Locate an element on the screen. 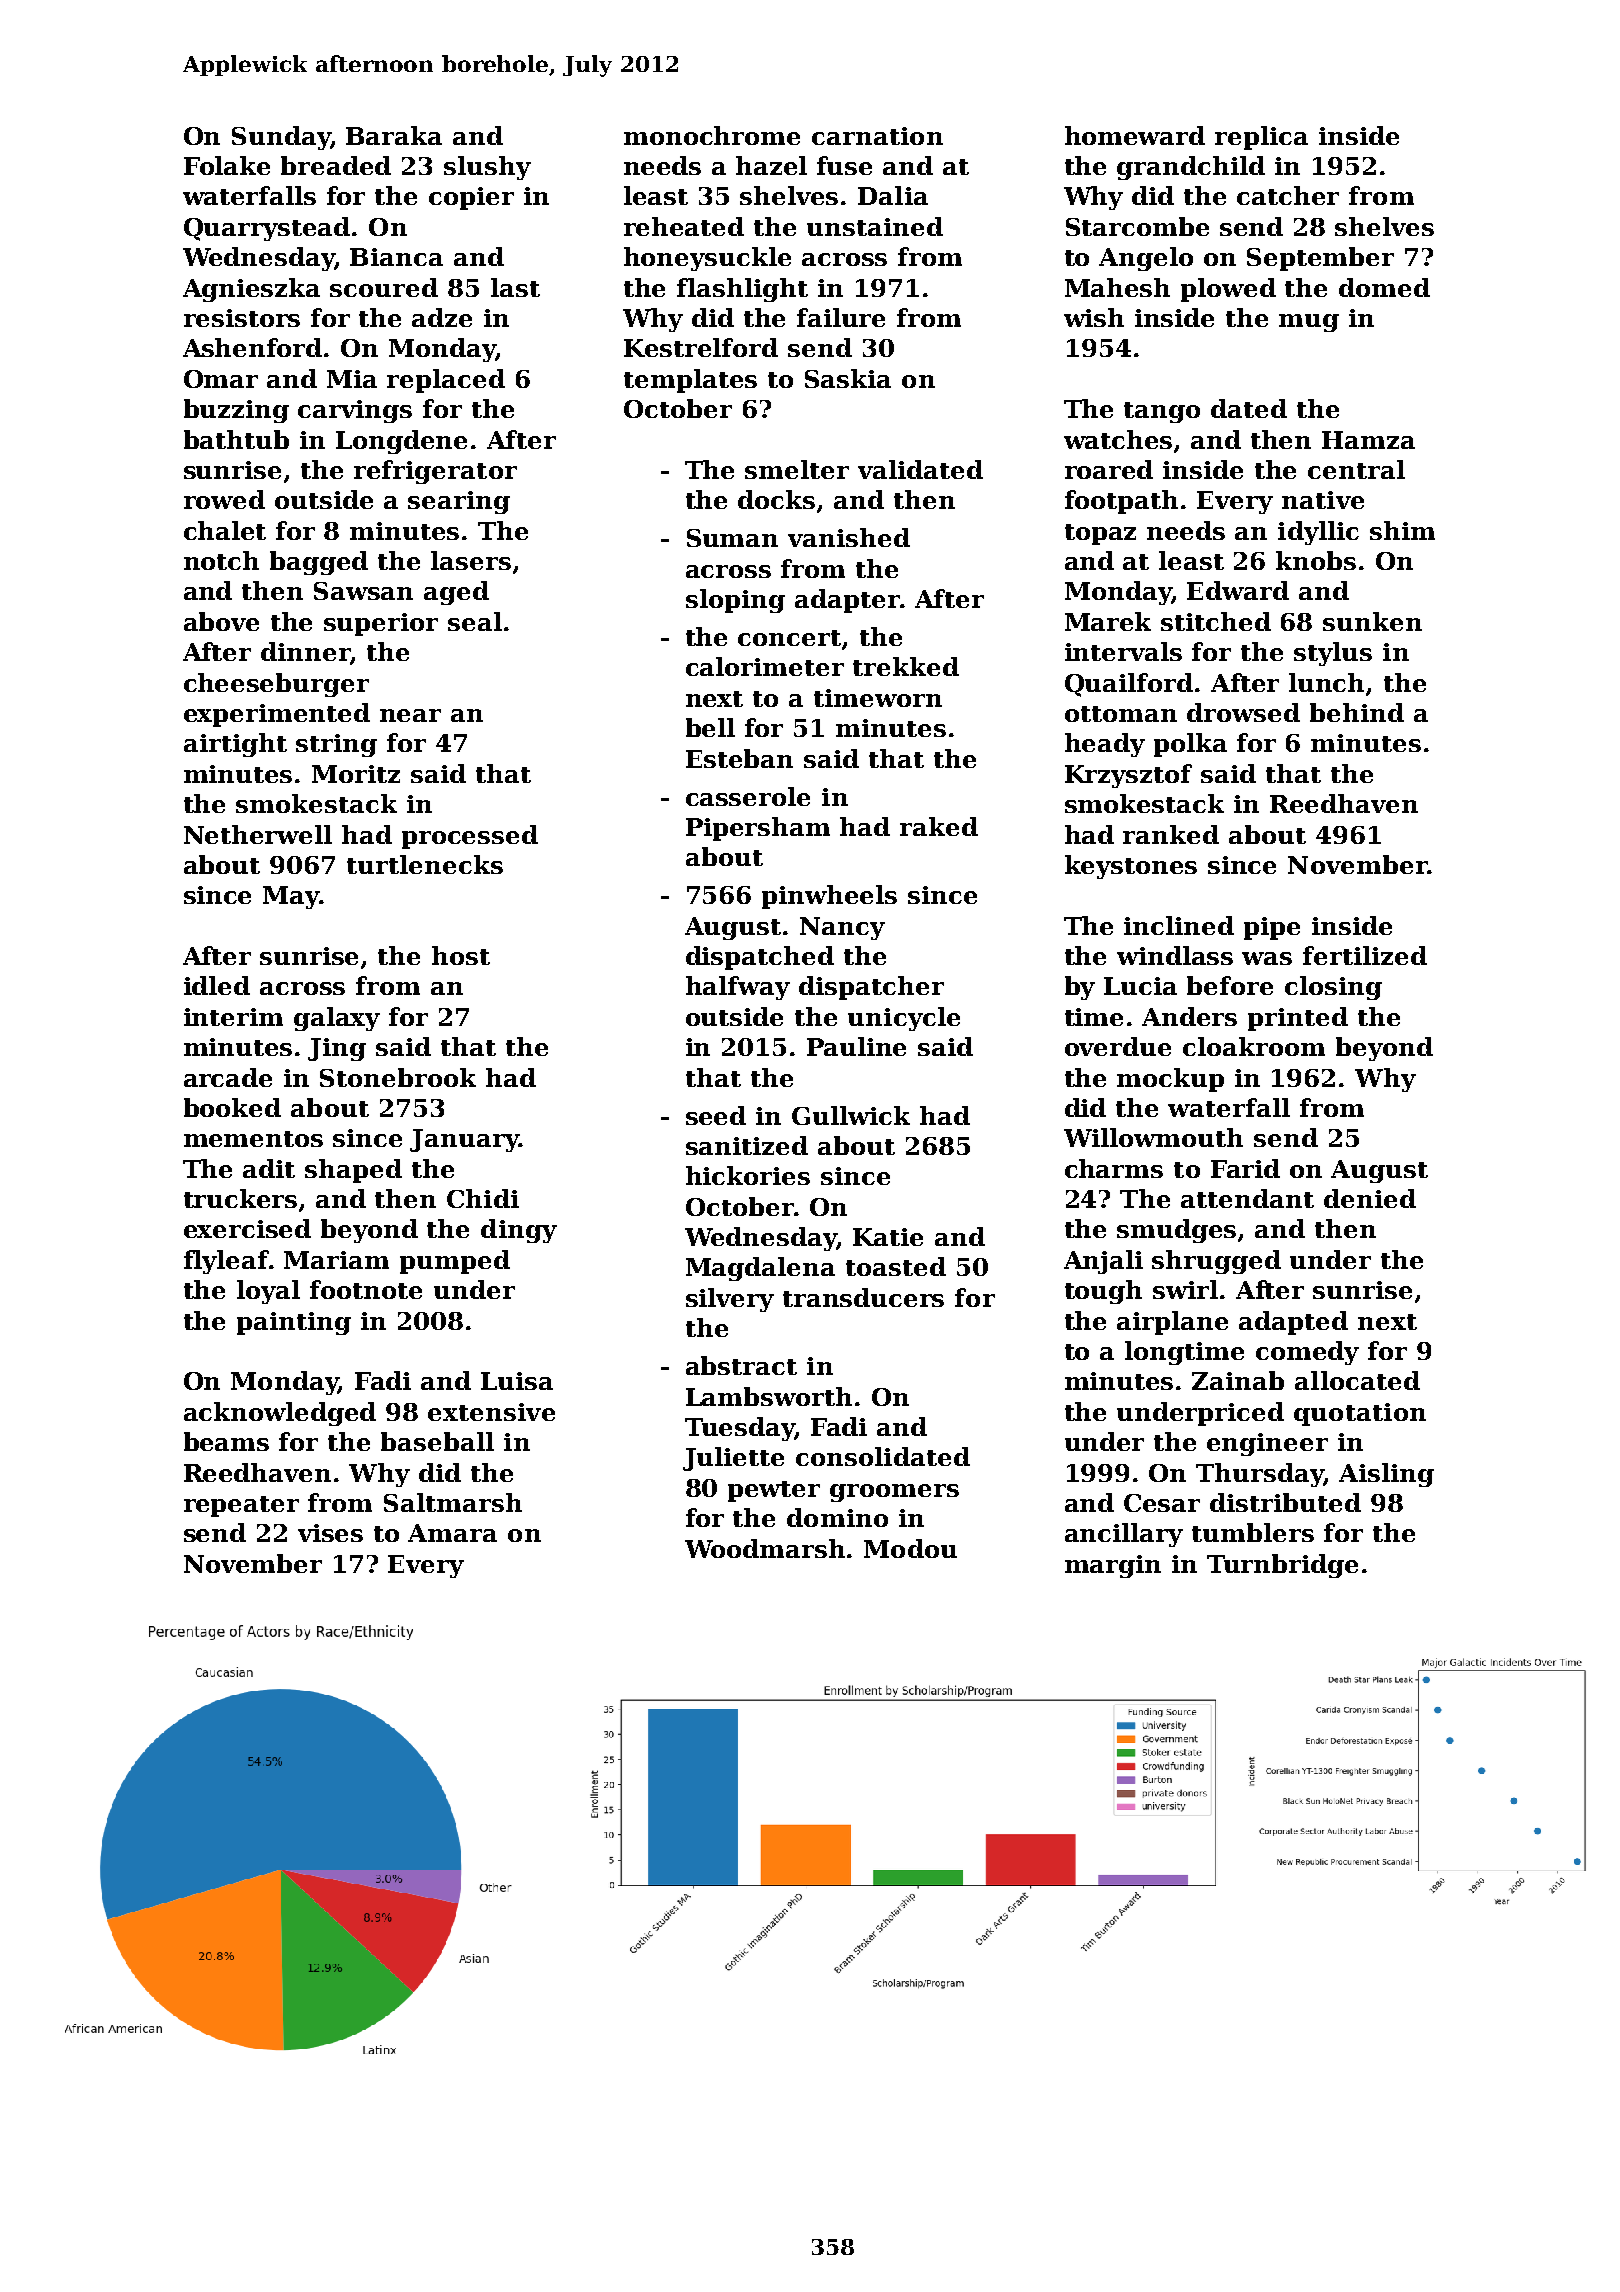 The width and height of the screenshot is (1620, 2292). dispatched is located at coordinates (760, 958).
